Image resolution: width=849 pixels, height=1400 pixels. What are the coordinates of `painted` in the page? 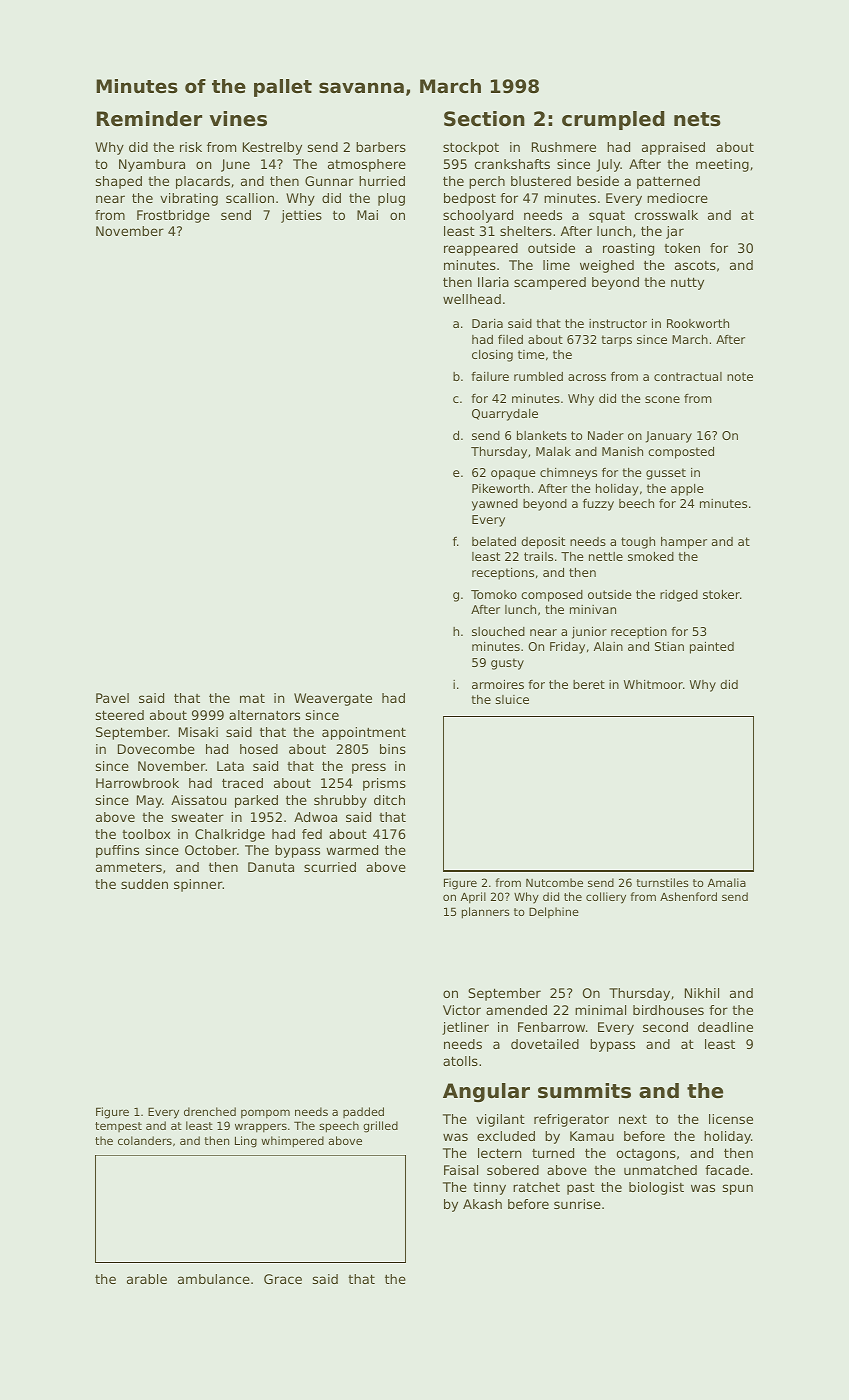 It's located at (712, 648).
